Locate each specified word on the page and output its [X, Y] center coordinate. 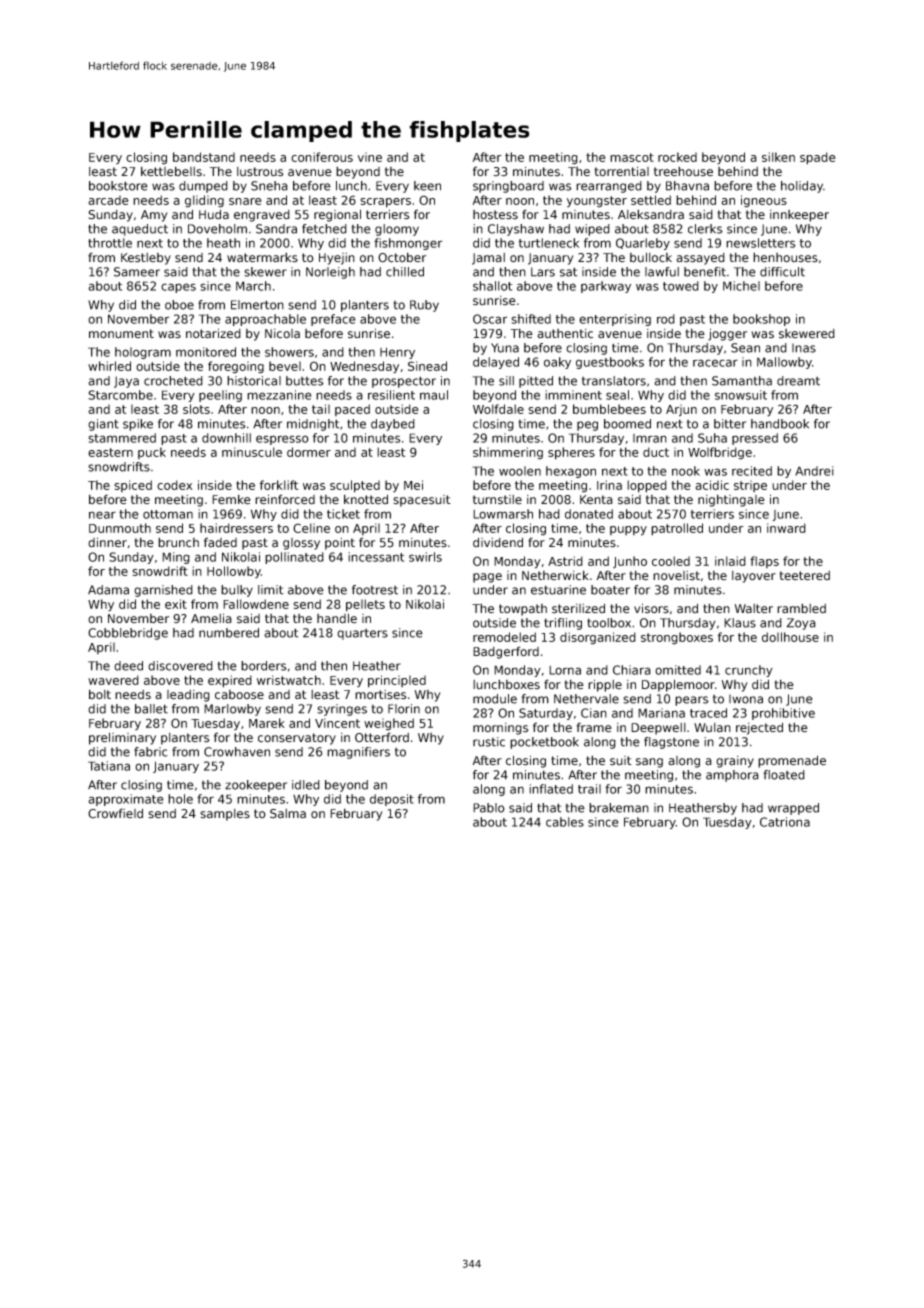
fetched [324, 229]
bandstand [204, 157]
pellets [365, 605]
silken [778, 157]
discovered [180, 666]
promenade [792, 761]
